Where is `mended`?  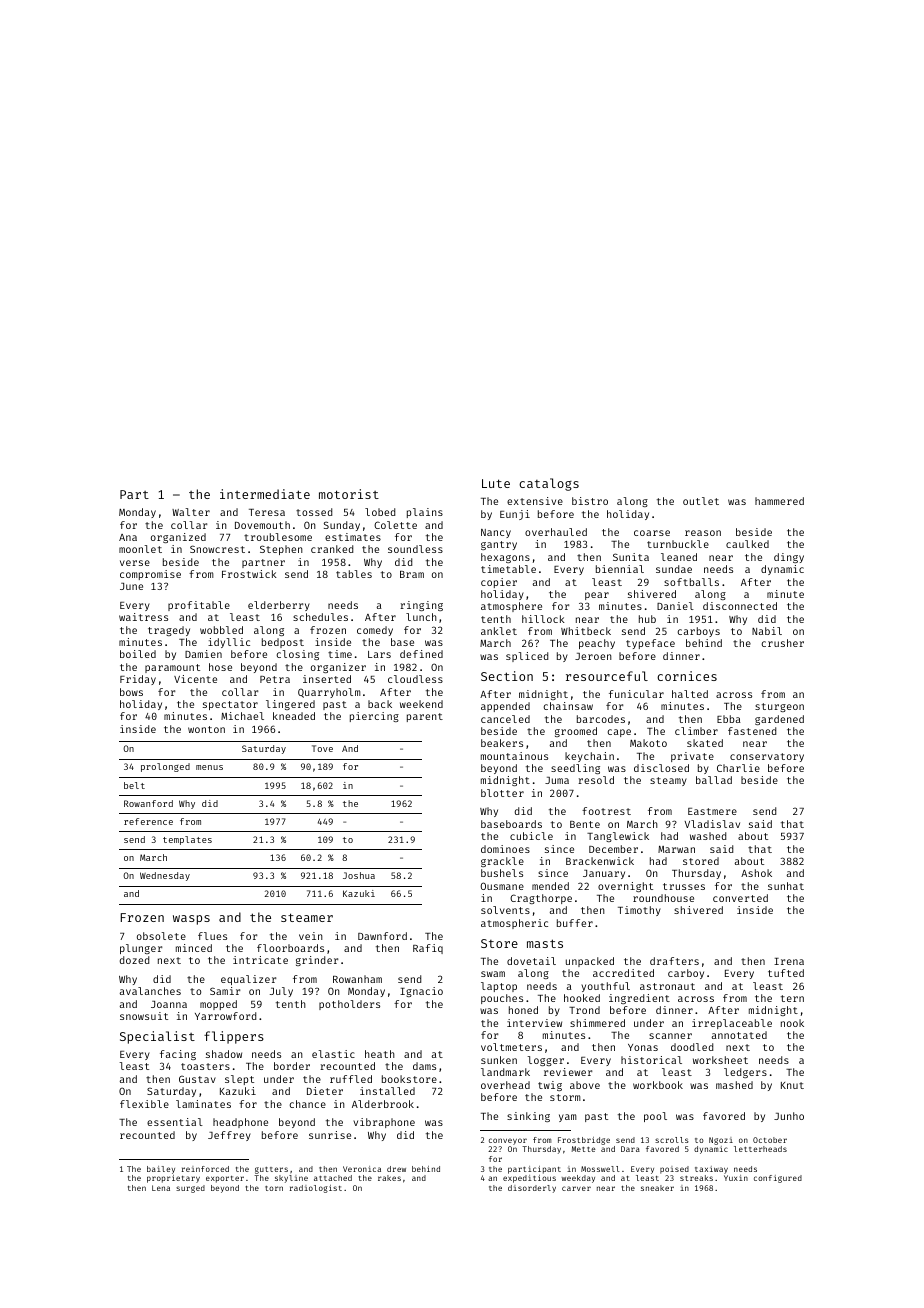 mended is located at coordinates (550, 886).
